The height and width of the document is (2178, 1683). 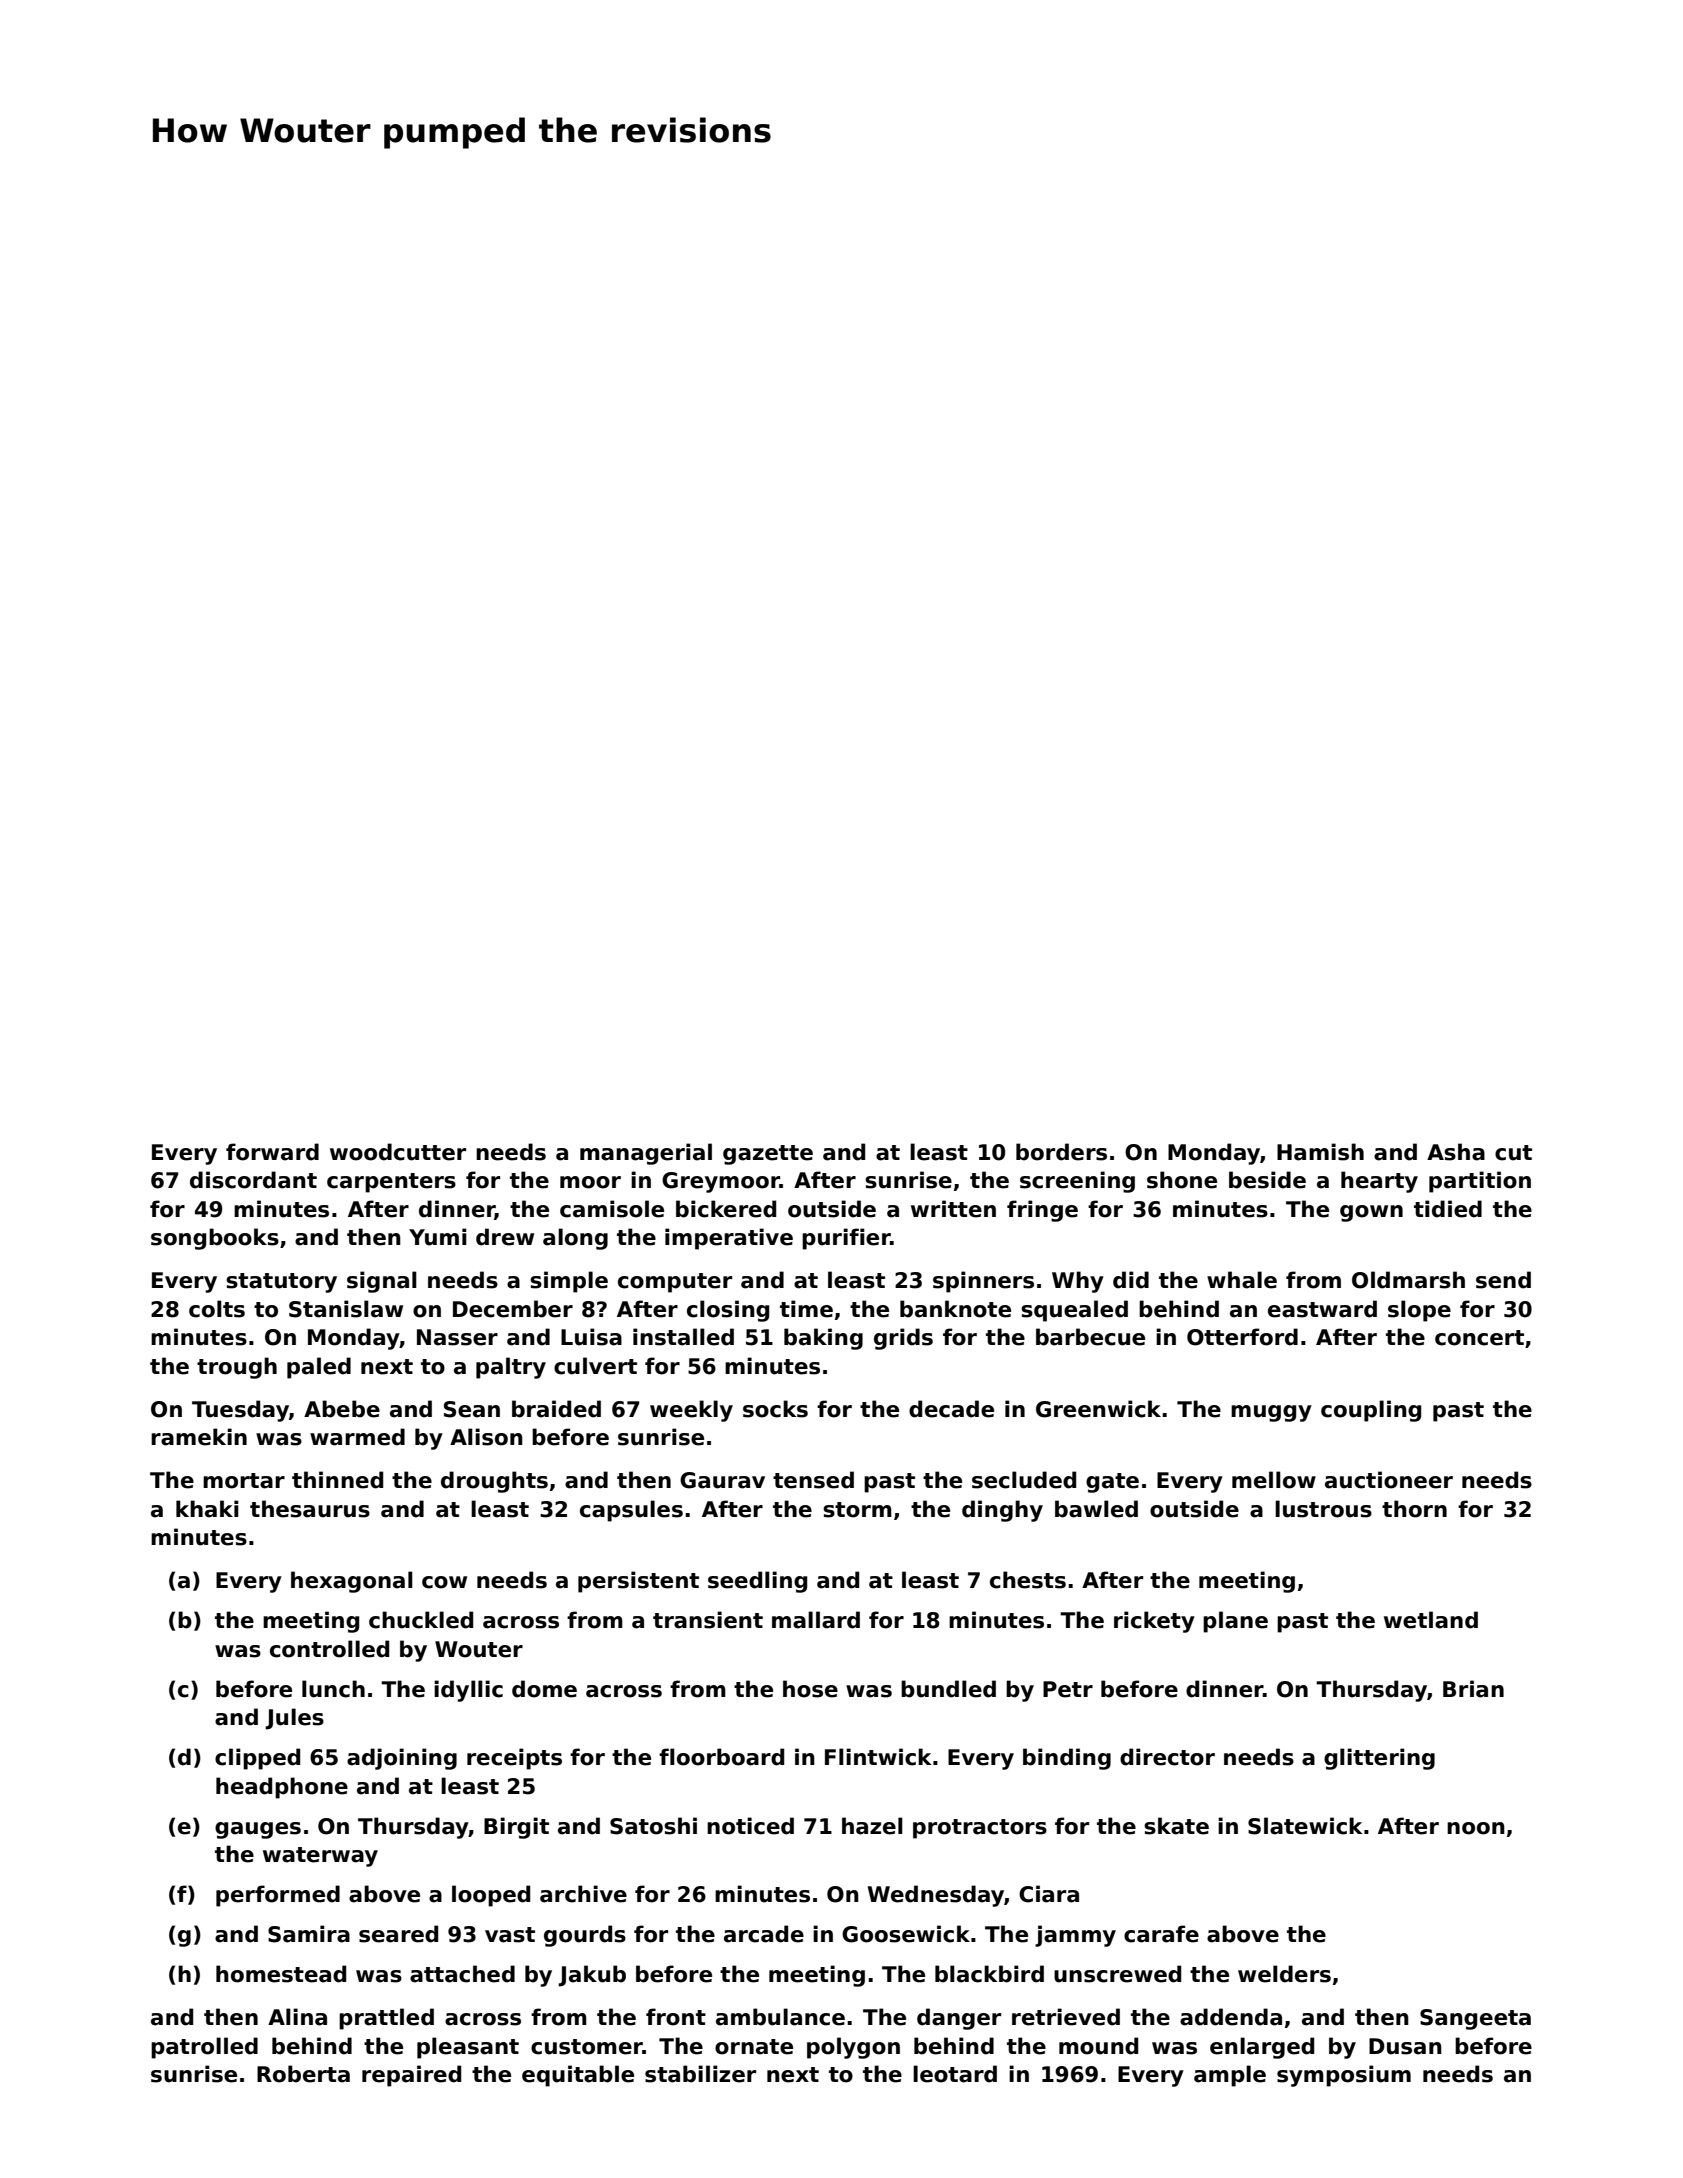 What do you see at coordinates (494, 1482) in the document?
I see `droughts` at bounding box center [494, 1482].
